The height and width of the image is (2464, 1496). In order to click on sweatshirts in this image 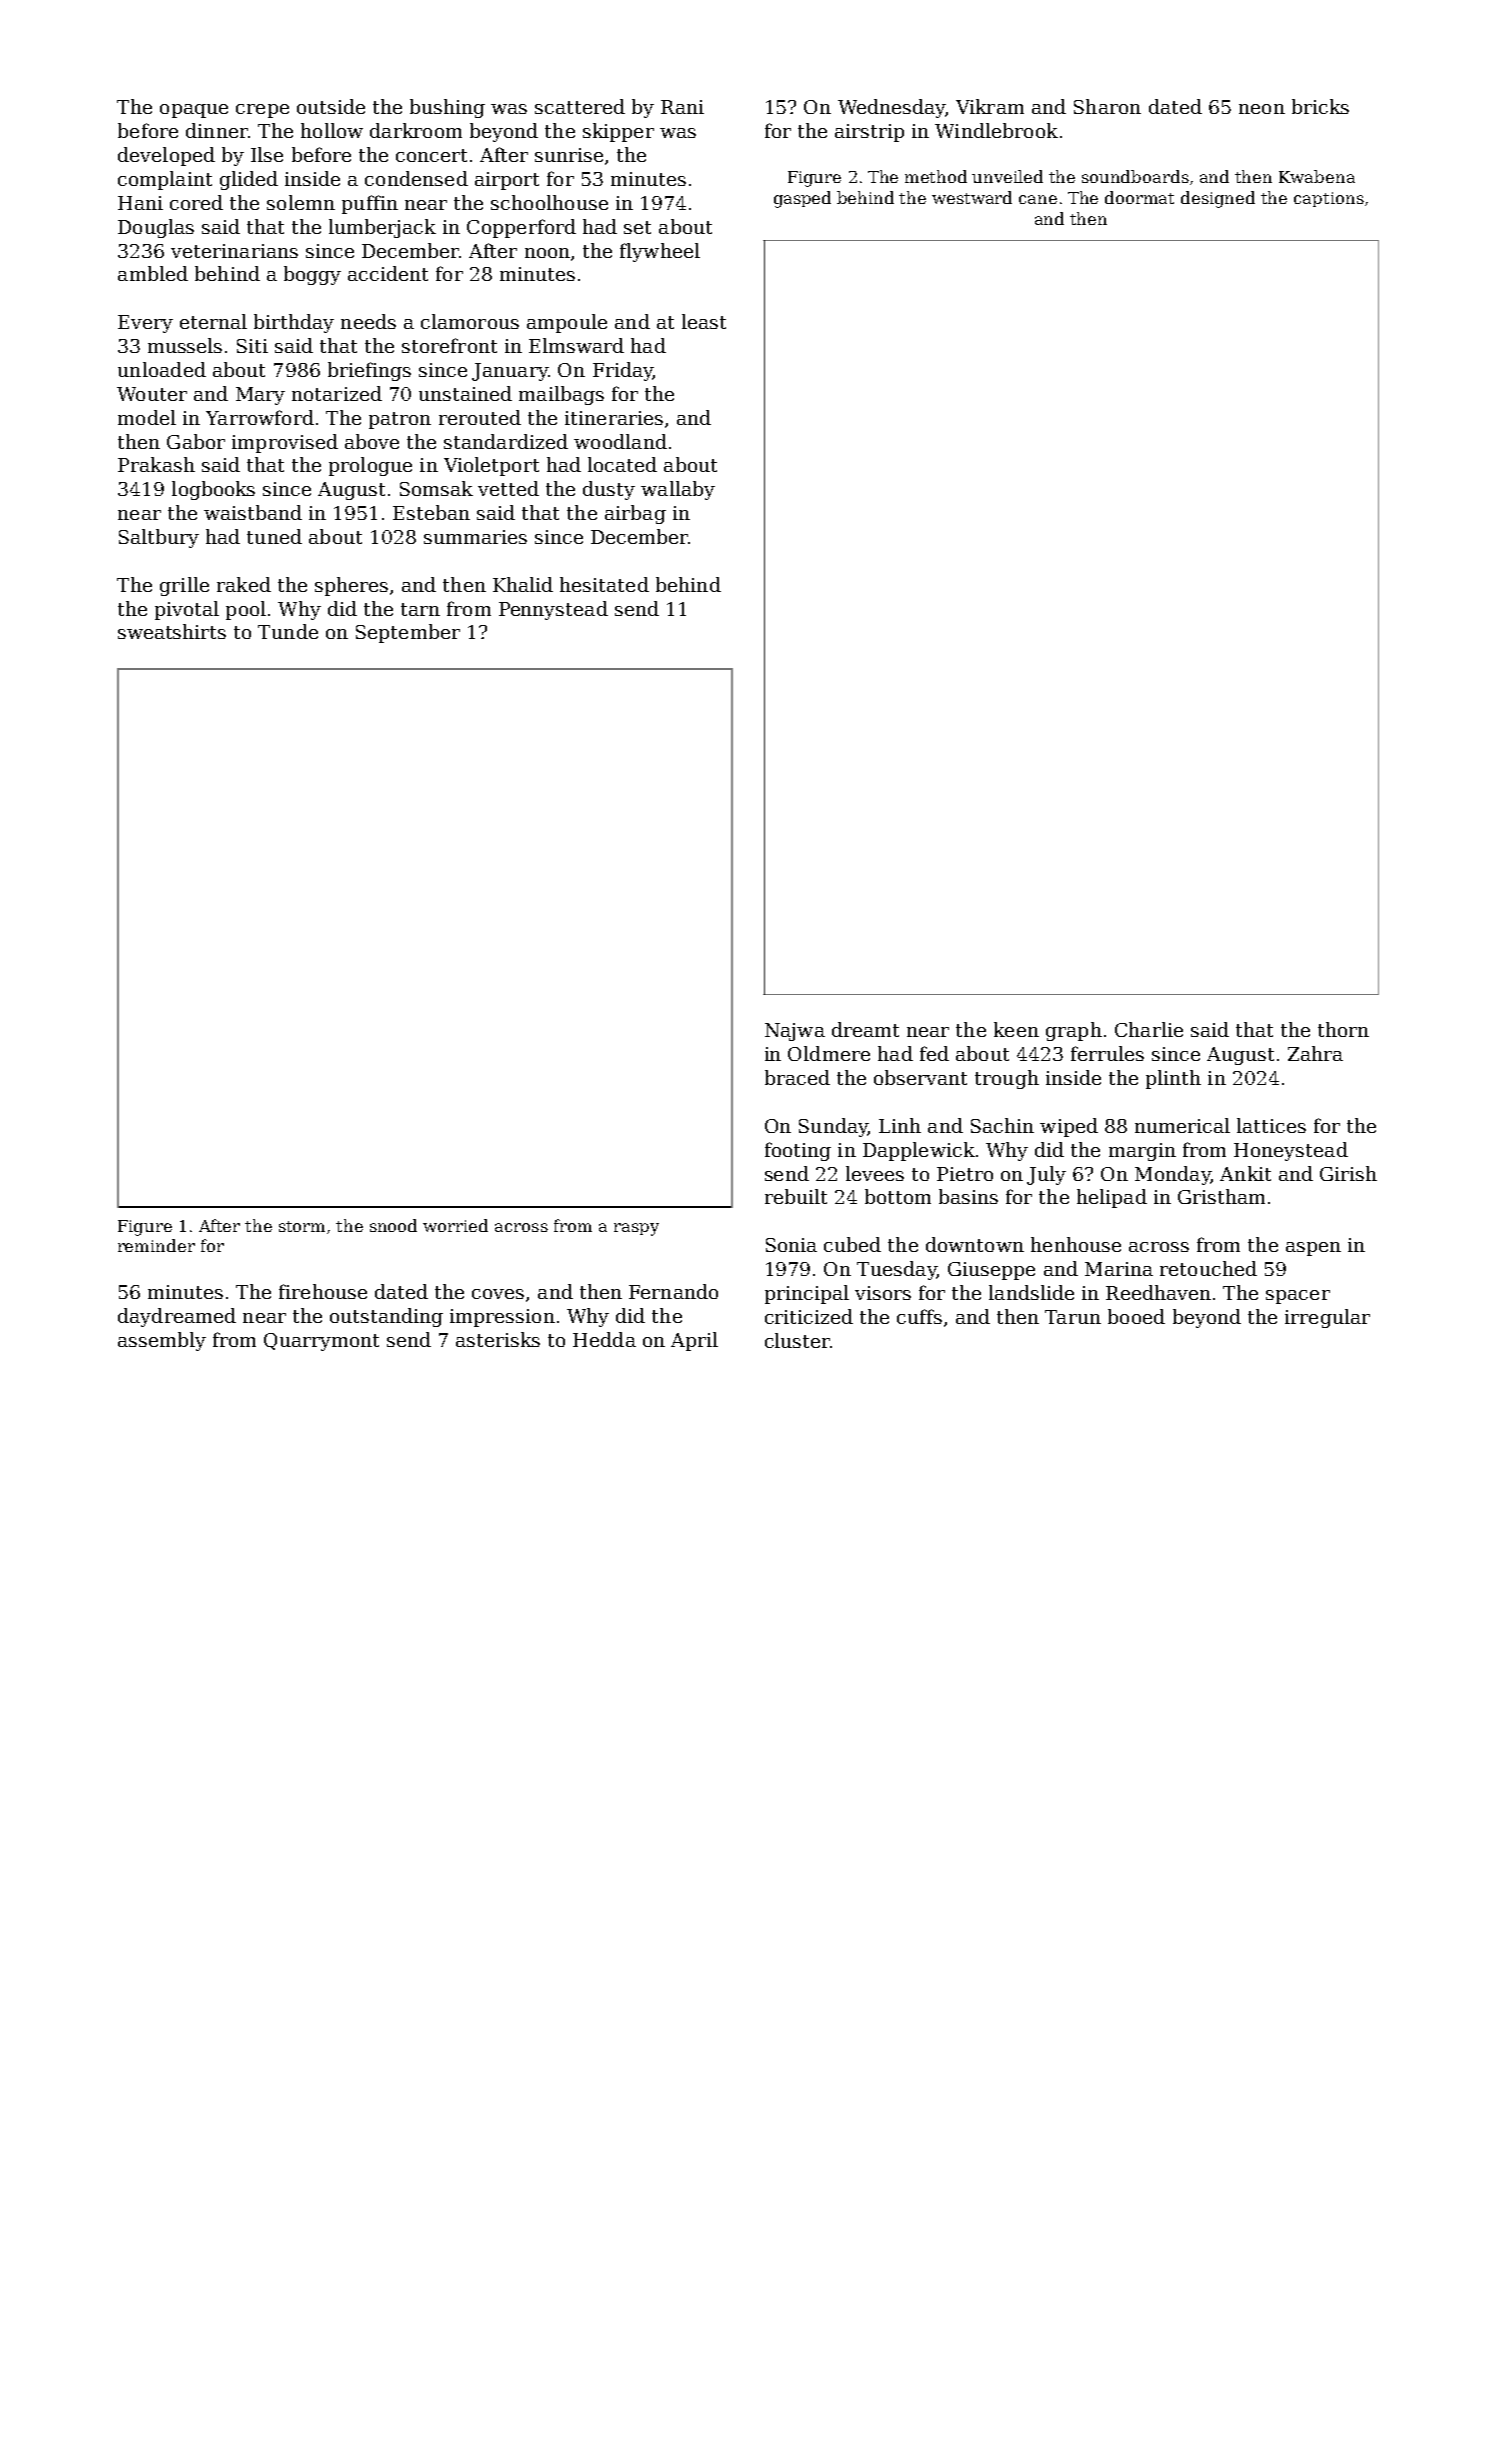, I will do `click(172, 631)`.
